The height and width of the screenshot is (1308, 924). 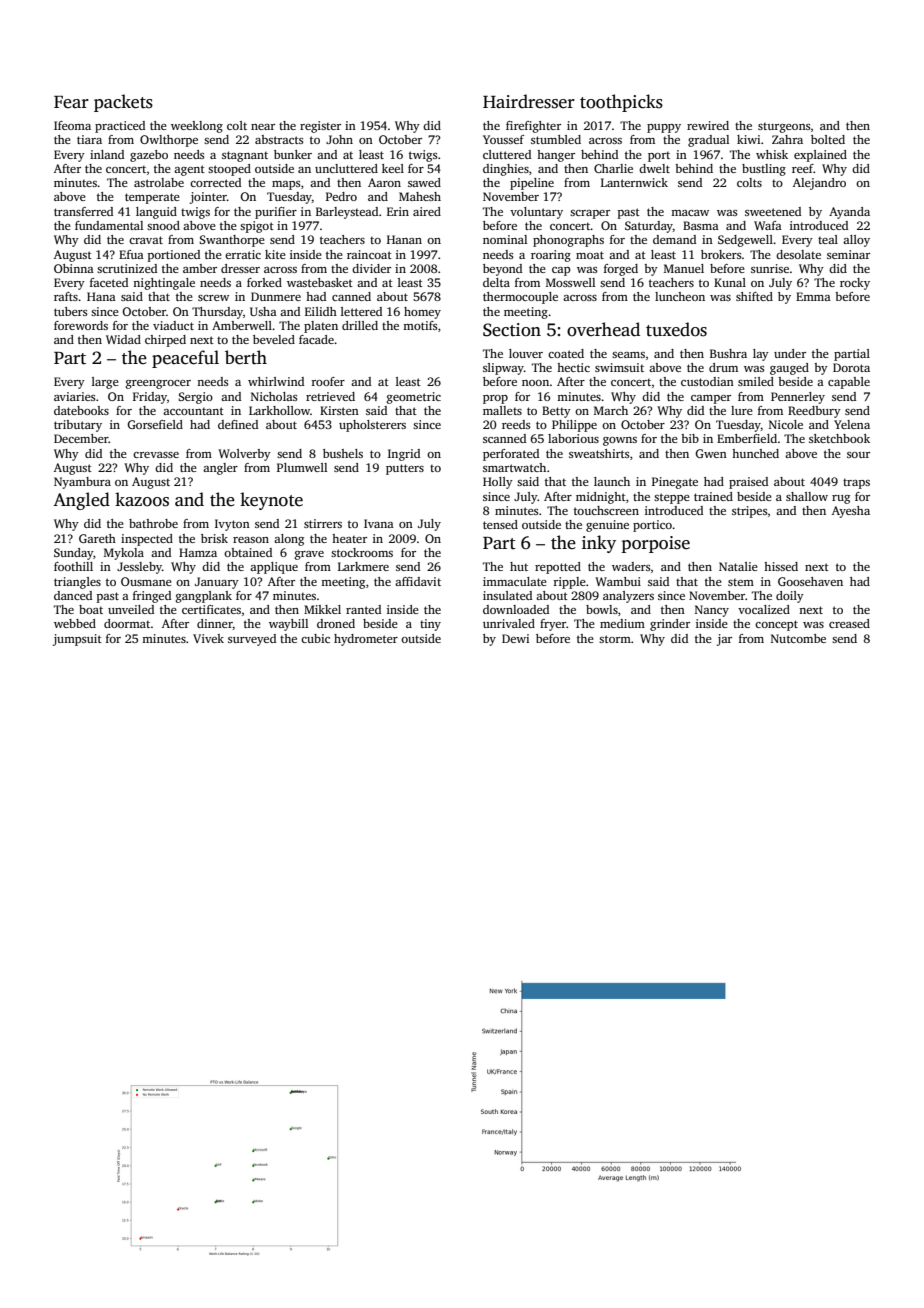 What do you see at coordinates (105, 383) in the screenshot?
I see `large` at bounding box center [105, 383].
